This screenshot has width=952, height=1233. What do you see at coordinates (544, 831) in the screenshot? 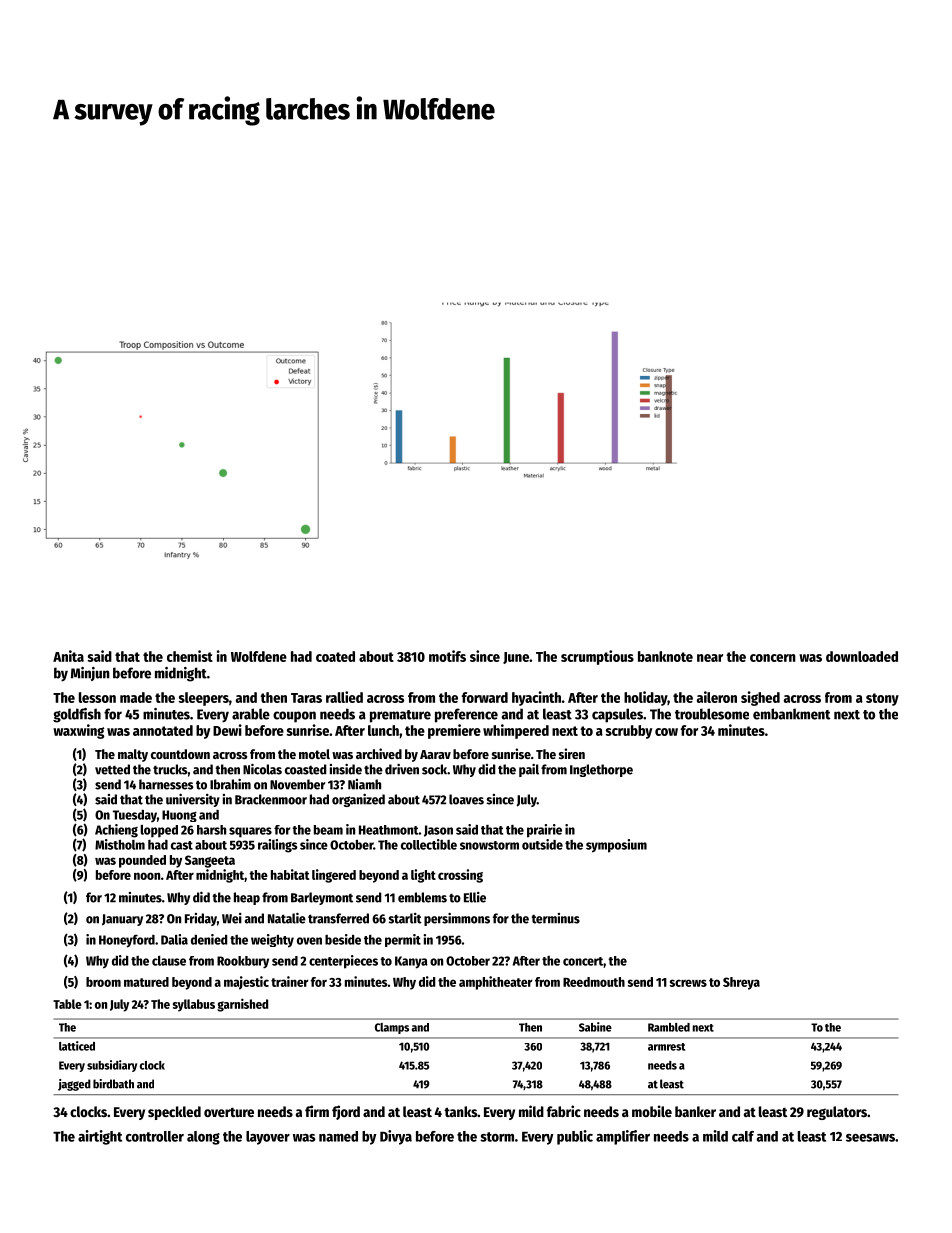
I see `prairie` at bounding box center [544, 831].
